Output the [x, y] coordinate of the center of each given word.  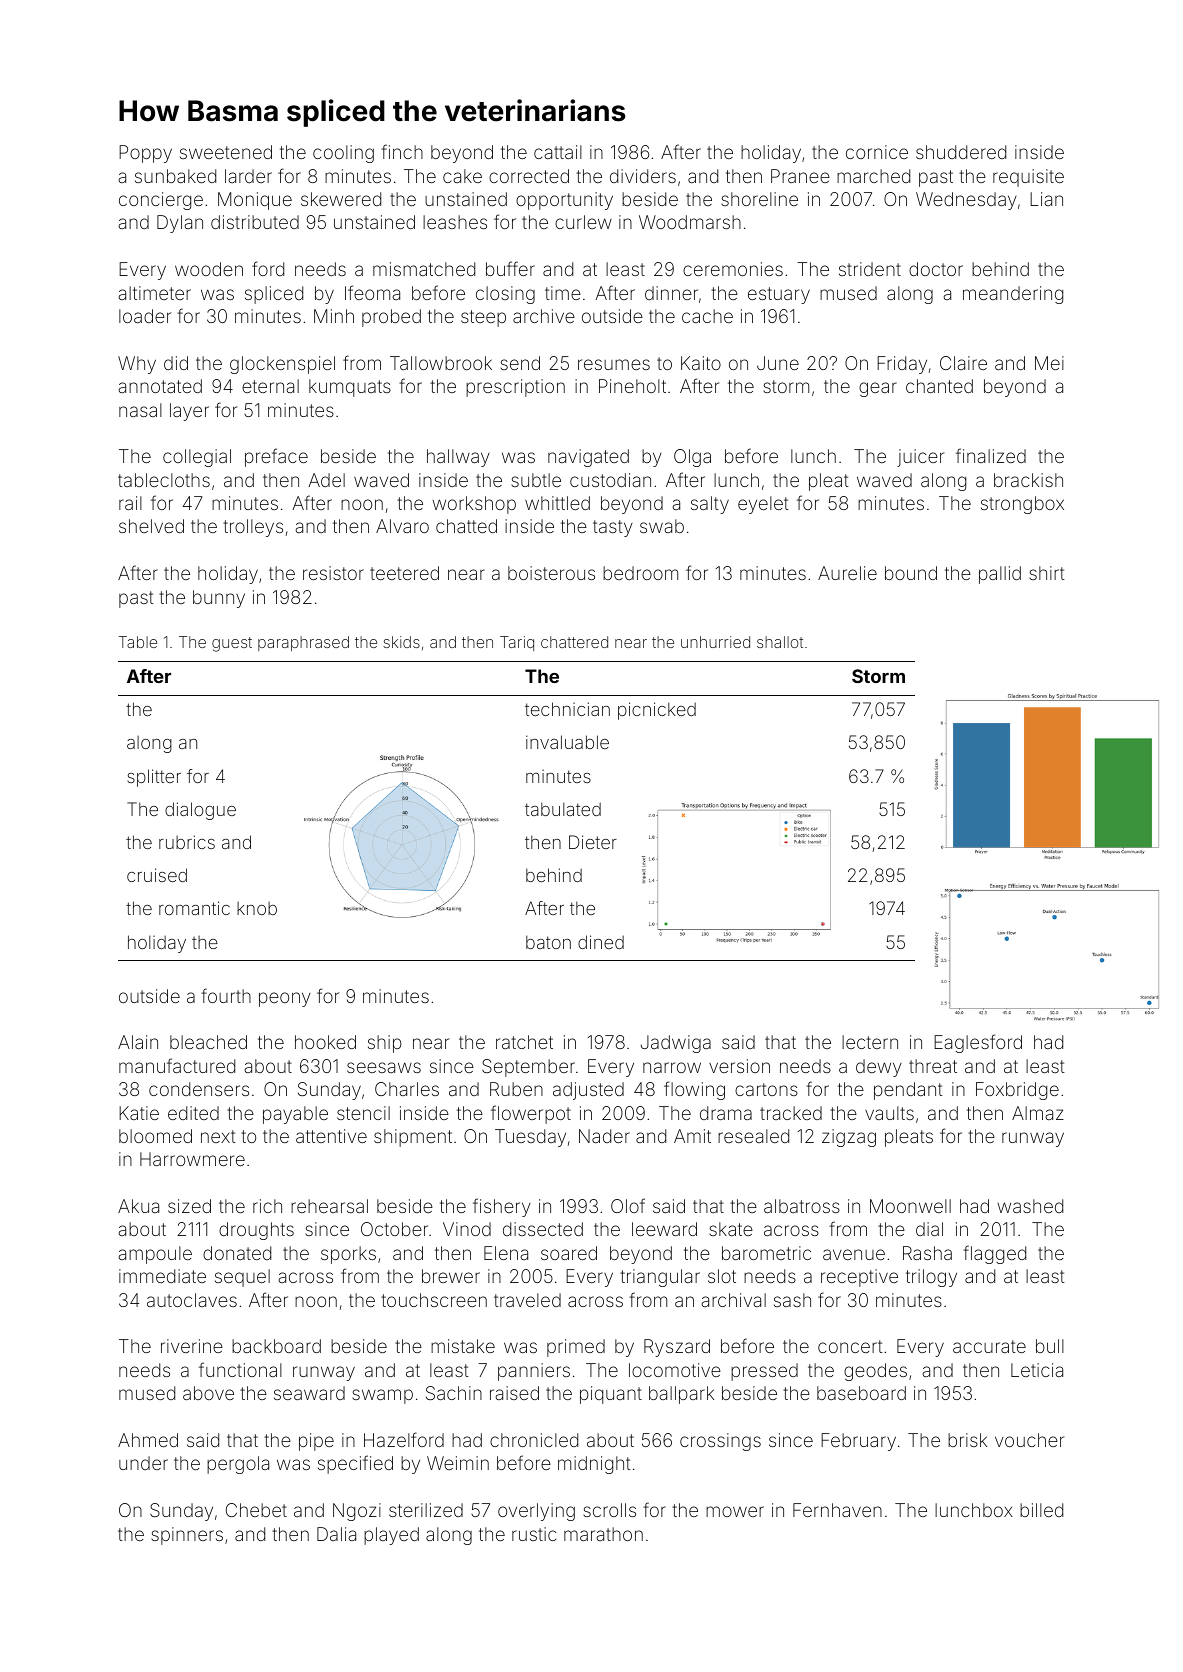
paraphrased [303, 643]
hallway [458, 458]
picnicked [657, 711]
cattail [558, 152]
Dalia [336, 1534]
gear [878, 389]
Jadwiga [676, 1044]
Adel [326, 480]
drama [726, 1113]
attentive [331, 1136]
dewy [879, 1068]
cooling [343, 154]
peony [285, 999]
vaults [889, 1113]
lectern [870, 1042]
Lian [1046, 199]
